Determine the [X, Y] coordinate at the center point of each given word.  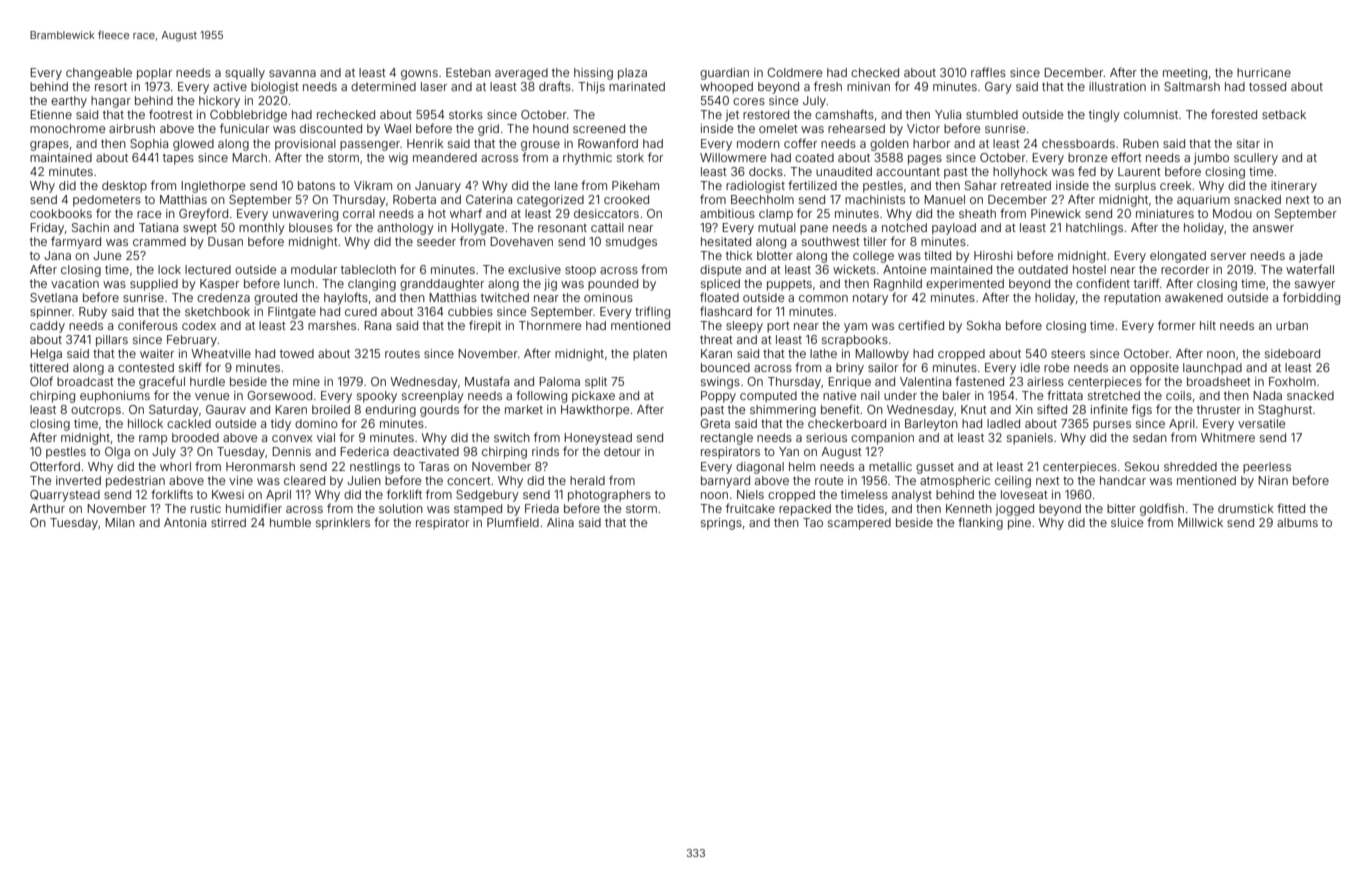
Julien [364, 480]
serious [826, 437]
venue [212, 396]
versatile [1261, 423]
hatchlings [1094, 229]
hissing [593, 74]
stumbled [992, 114]
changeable [99, 74]
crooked [626, 199]
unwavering [305, 215]
